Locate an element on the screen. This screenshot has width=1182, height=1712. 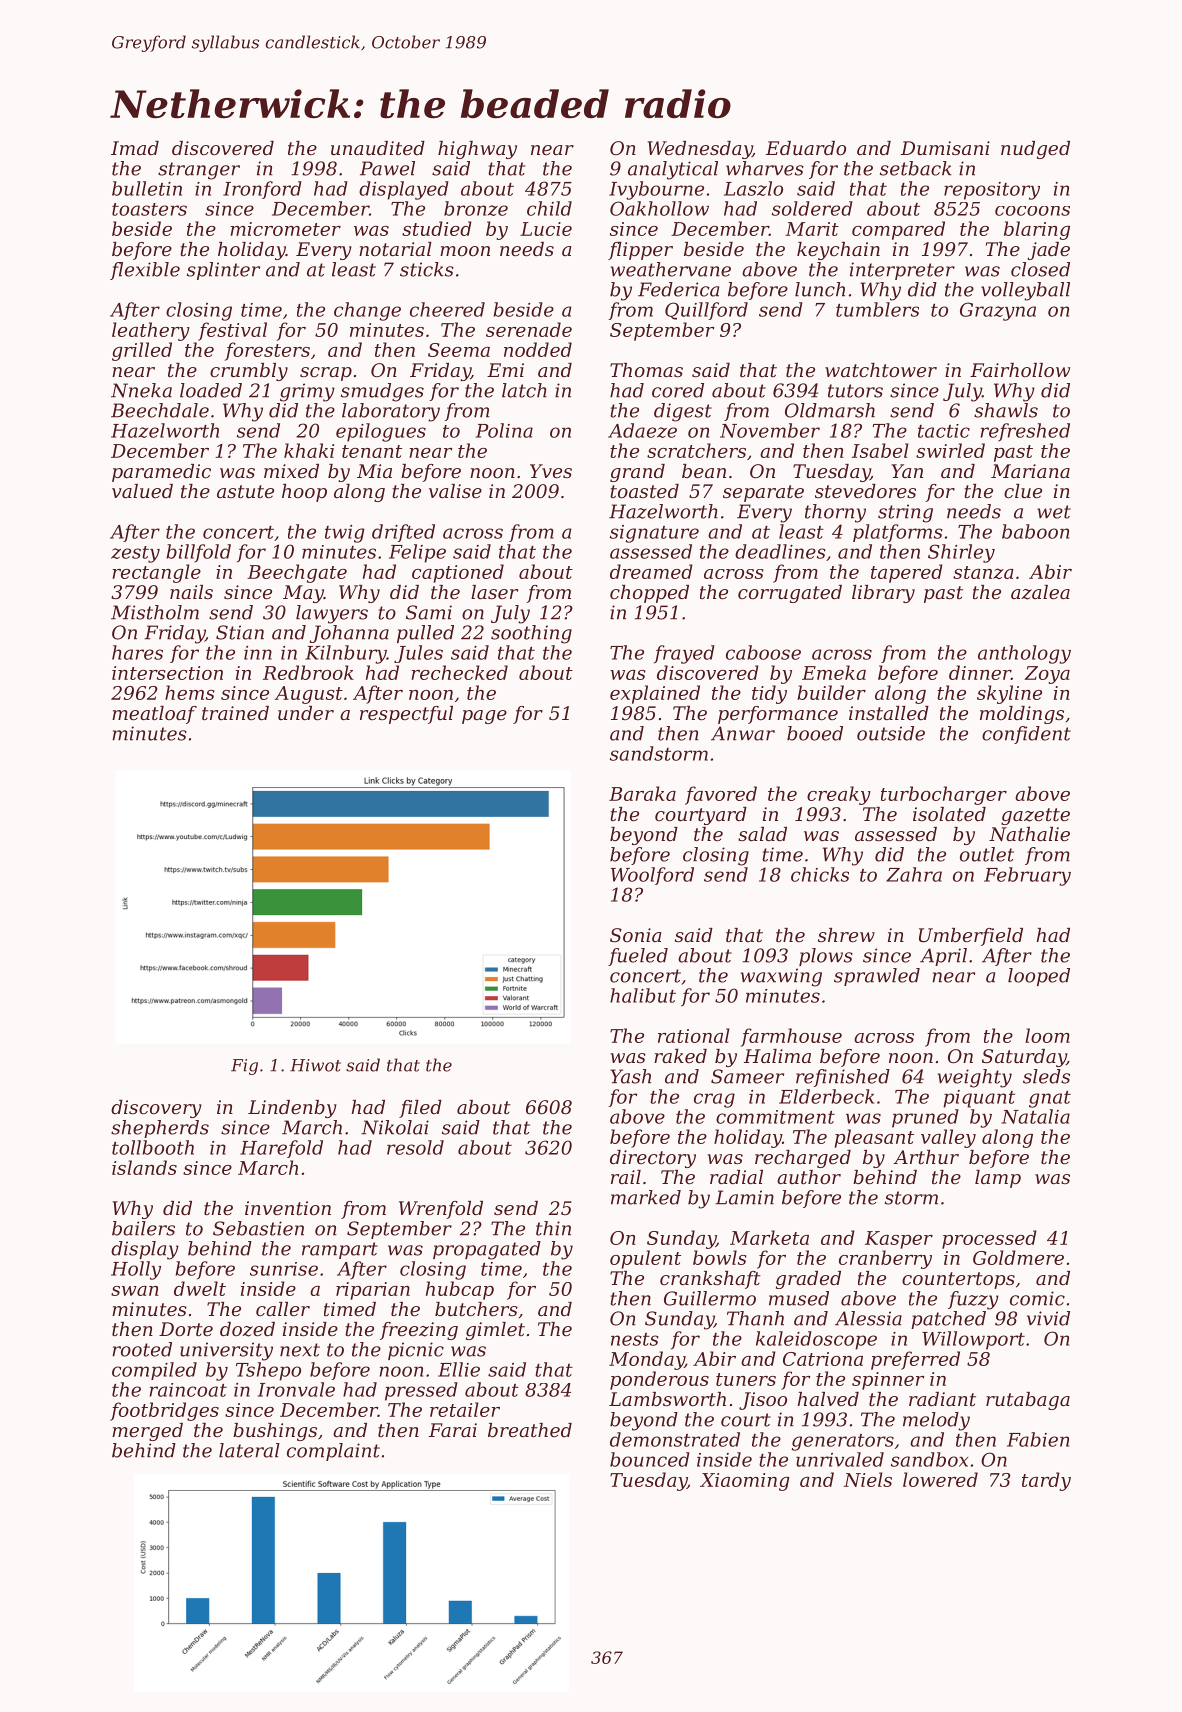
melody is located at coordinates (936, 1421).
